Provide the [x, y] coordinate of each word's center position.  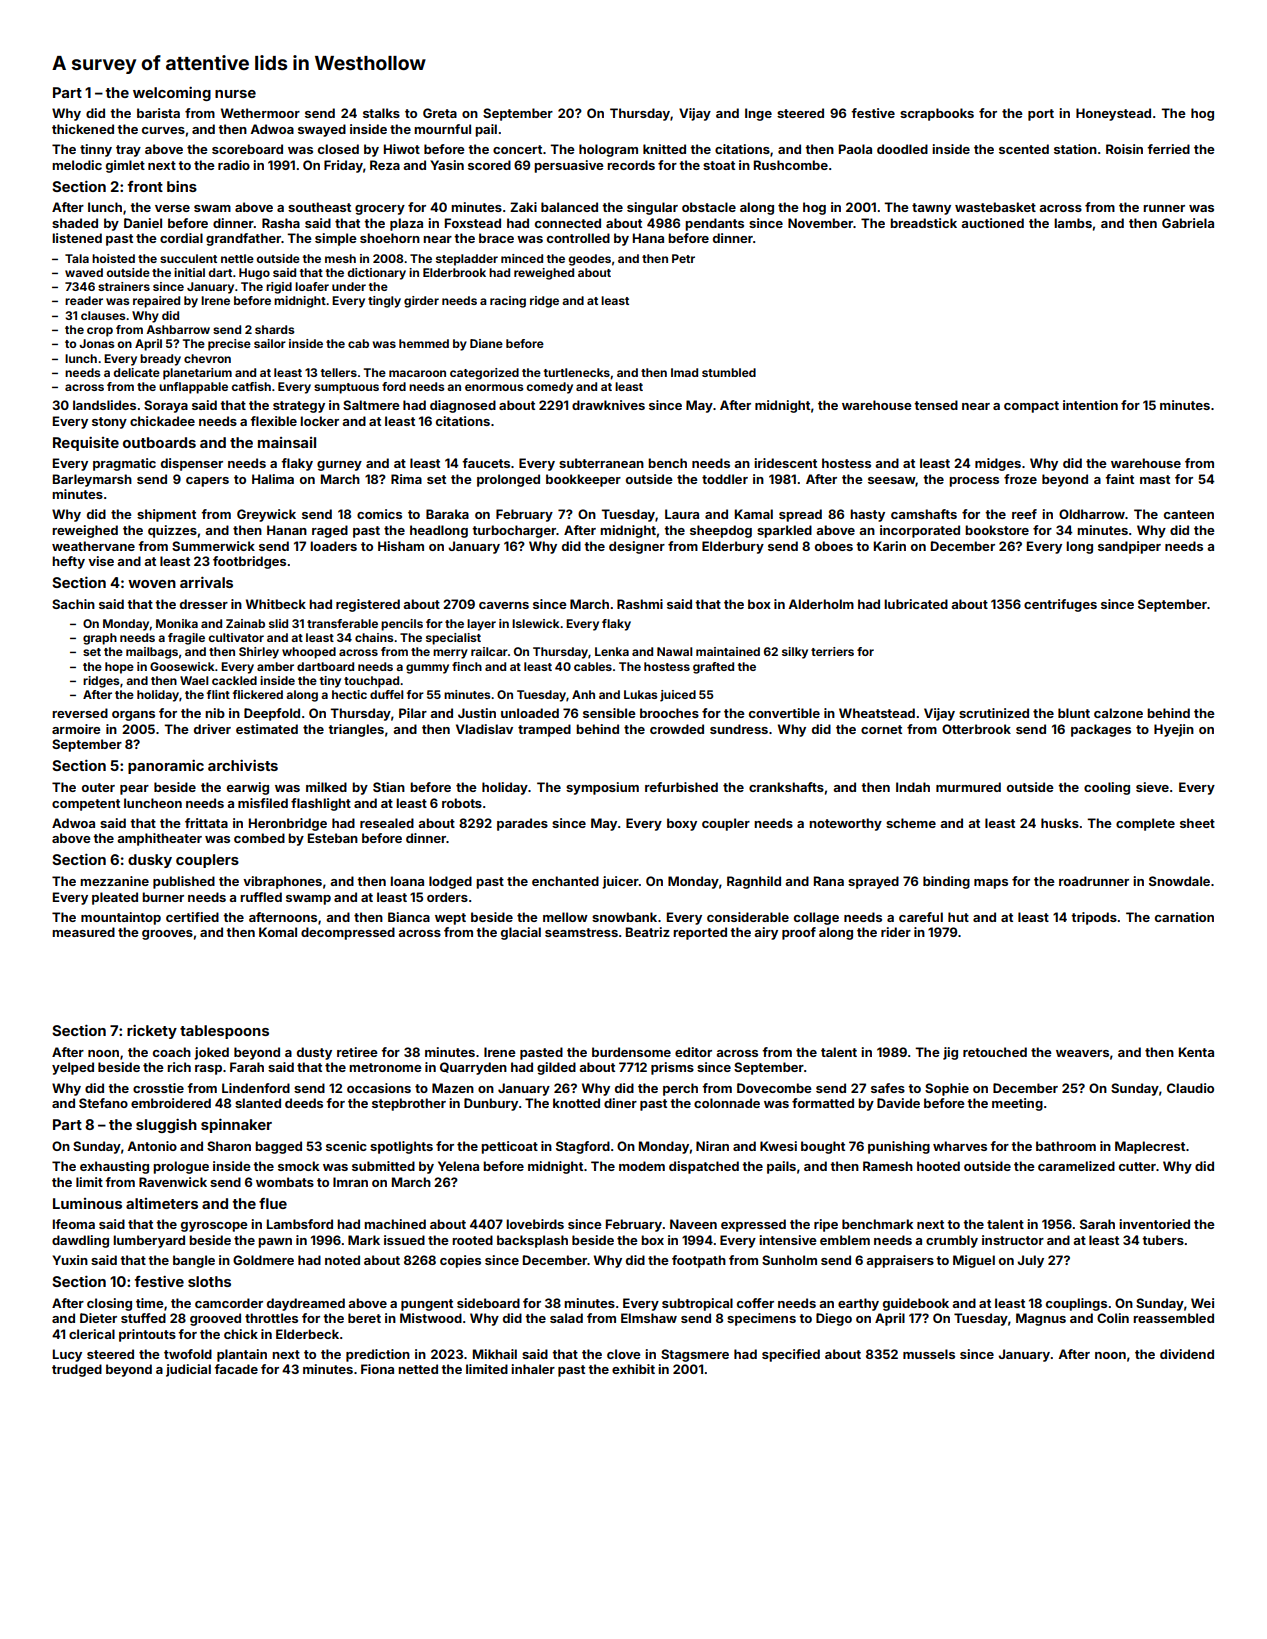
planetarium [197, 374]
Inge [758, 114]
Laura [682, 514]
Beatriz [648, 932]
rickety [152, 1032]
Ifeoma [74, 1224]
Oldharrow [1092, 514]
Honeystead [1113, 114]
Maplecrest [1150, 1147]
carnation [1184, 917]
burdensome [631, 1052]
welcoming [172, 94]
